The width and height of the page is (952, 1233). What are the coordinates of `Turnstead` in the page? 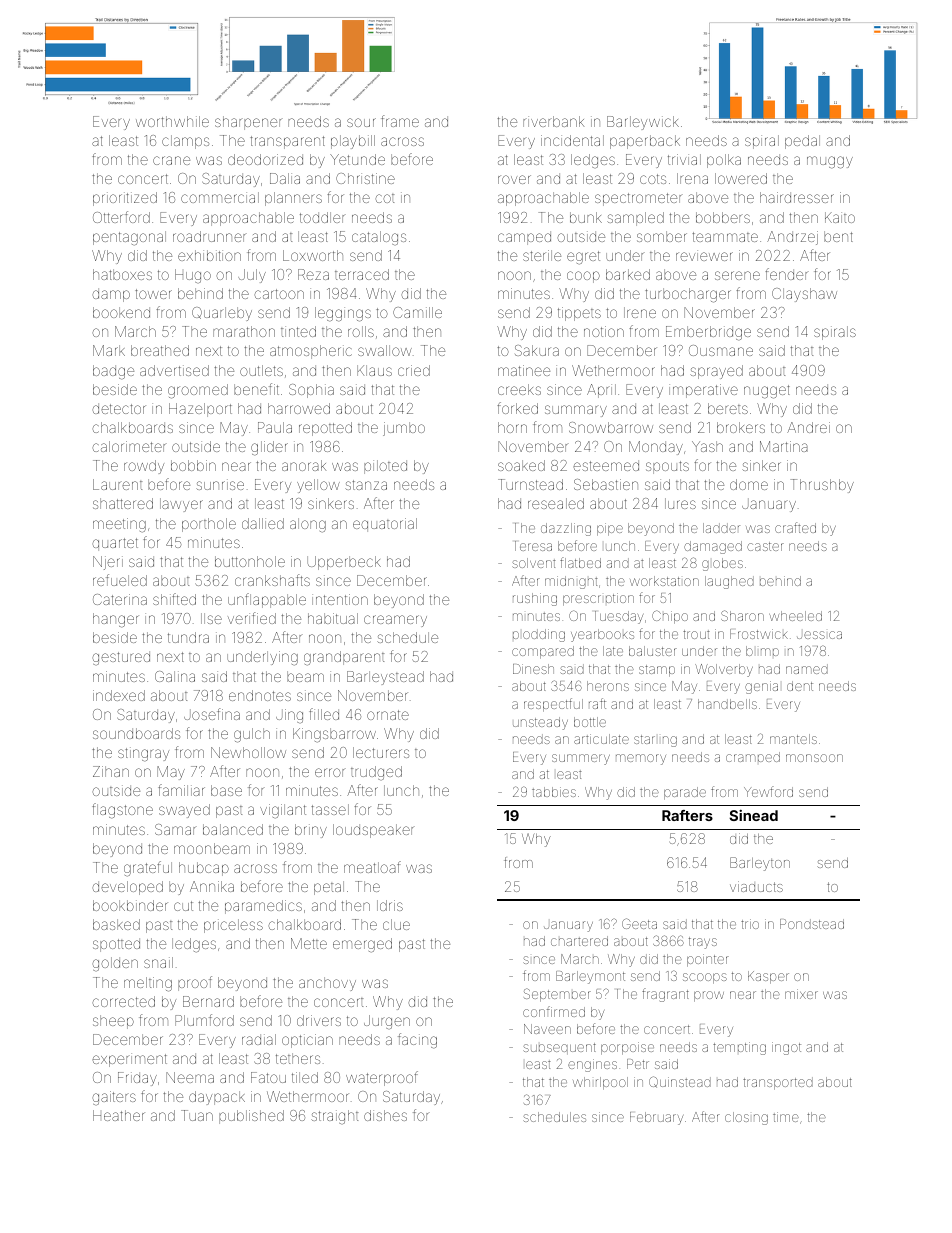 It's located at (530, 484).
